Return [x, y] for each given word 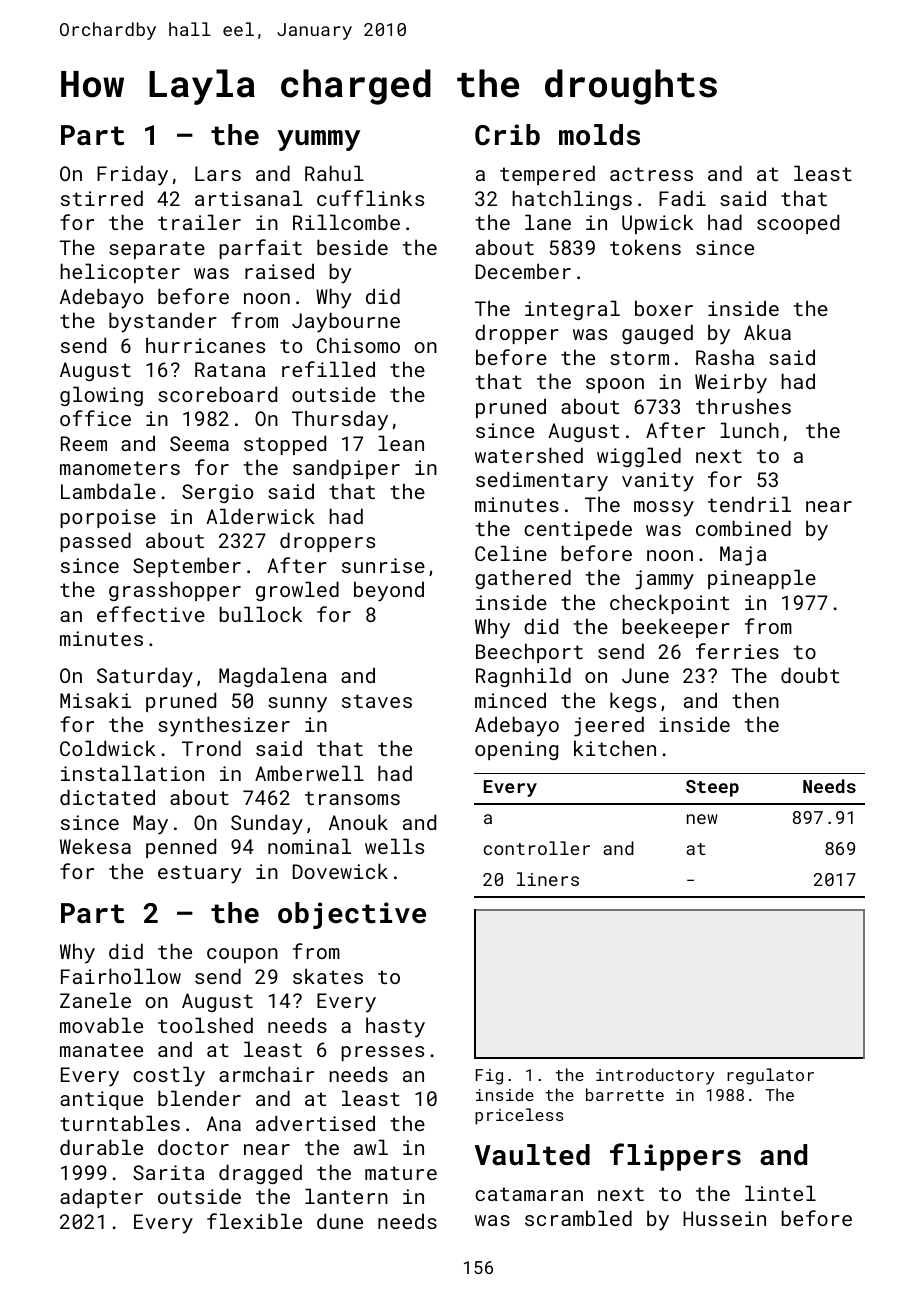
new [702, 819]
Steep [712, 788]
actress [651, 174]
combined [743, 528]
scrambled [578, 1218]
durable [101, 1147]
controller [537, 848]
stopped [285, 445]
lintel [780, 1193]
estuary [200, 874]
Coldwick [108, 748]
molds [599, 135]
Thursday [340, 420]
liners [548, 879]
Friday [132, 175]
